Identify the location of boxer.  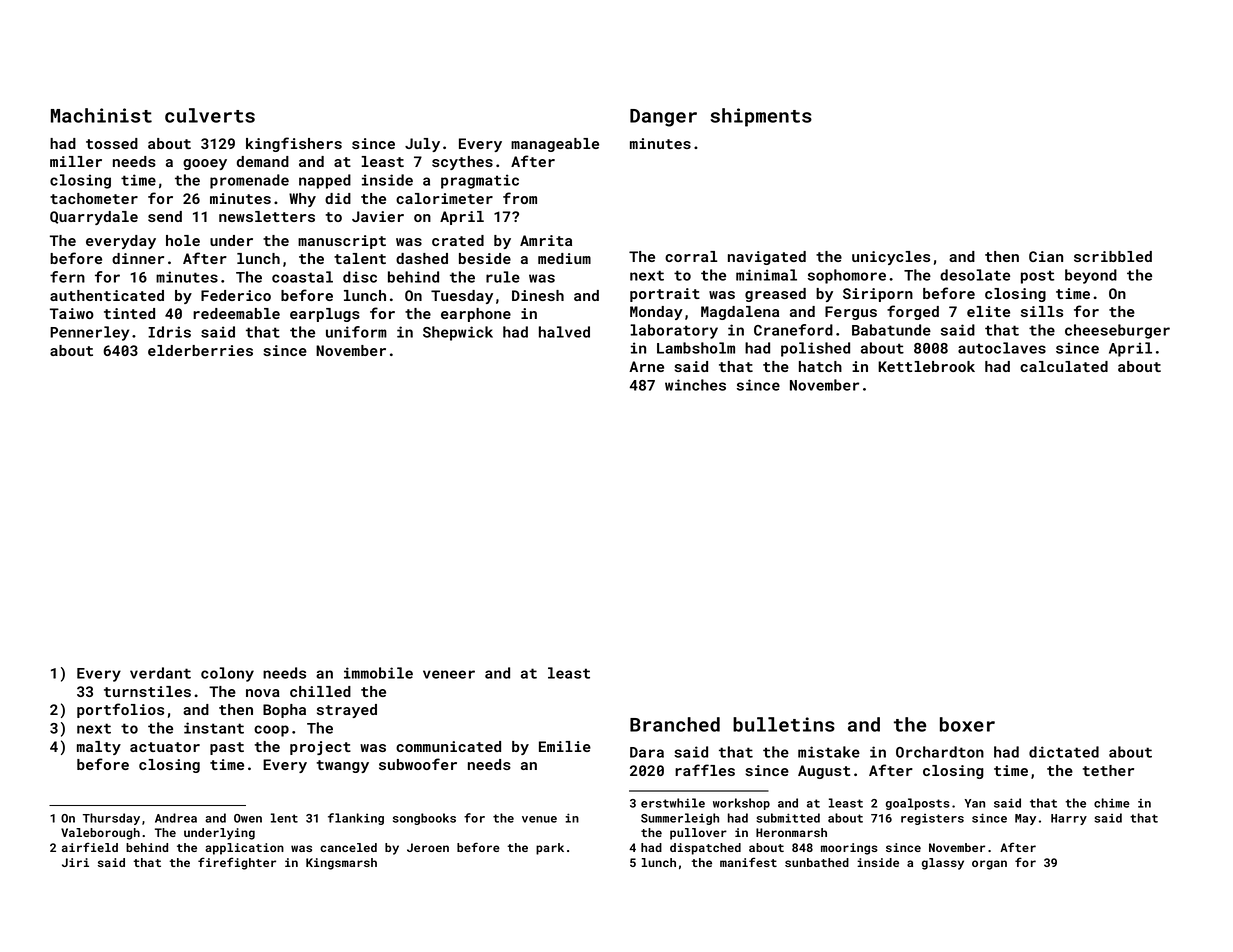
(967, 724).
